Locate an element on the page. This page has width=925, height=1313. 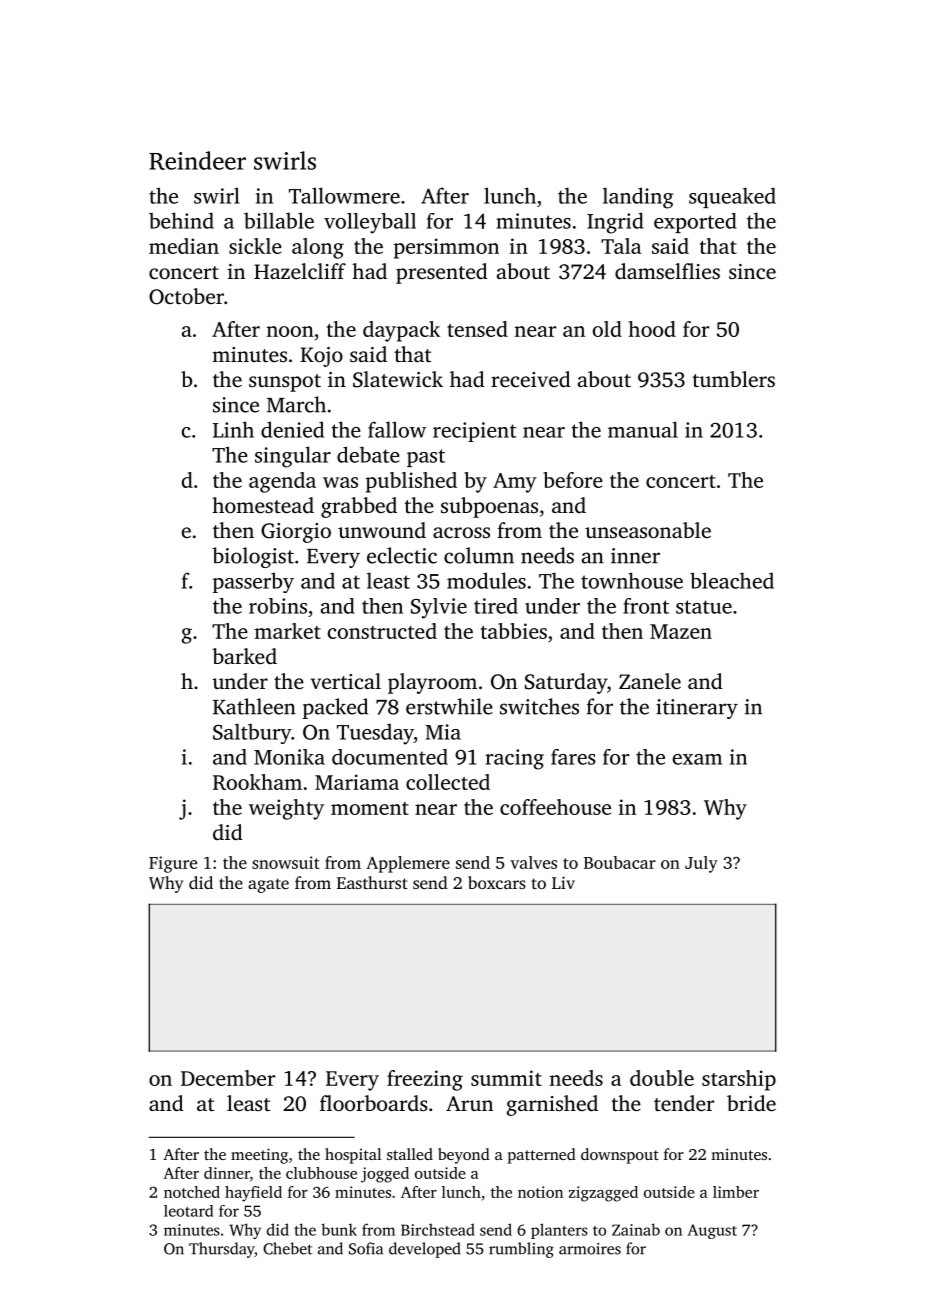
Thursday is located at coordinates (222, 1250).
